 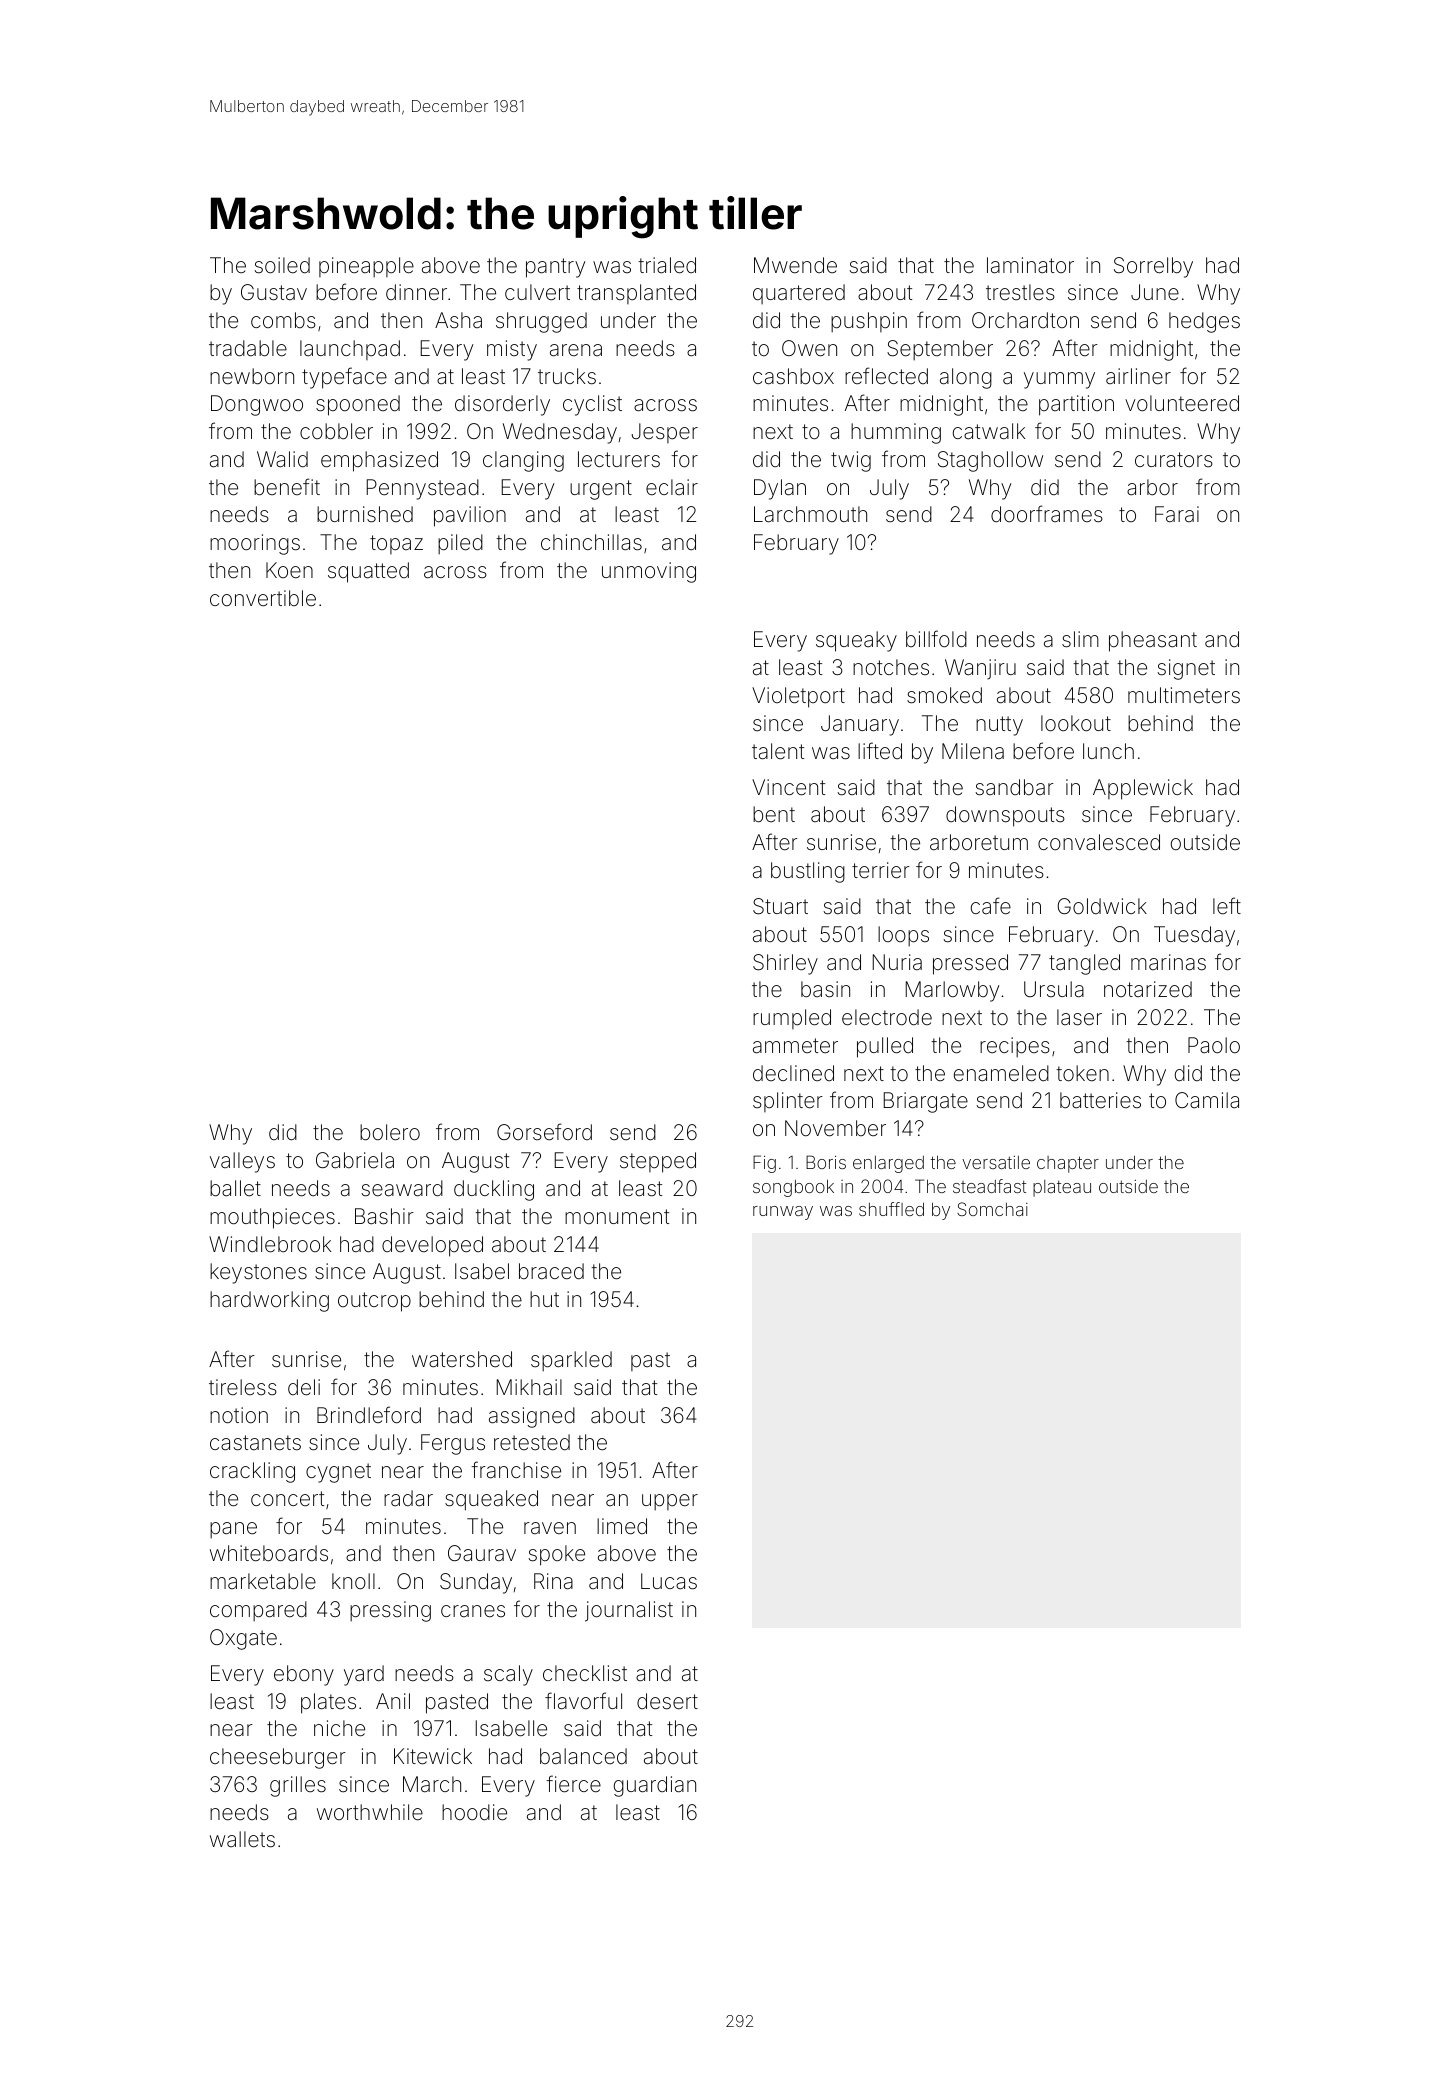 I want to click on Dylan, so click(x=780, y=489).
